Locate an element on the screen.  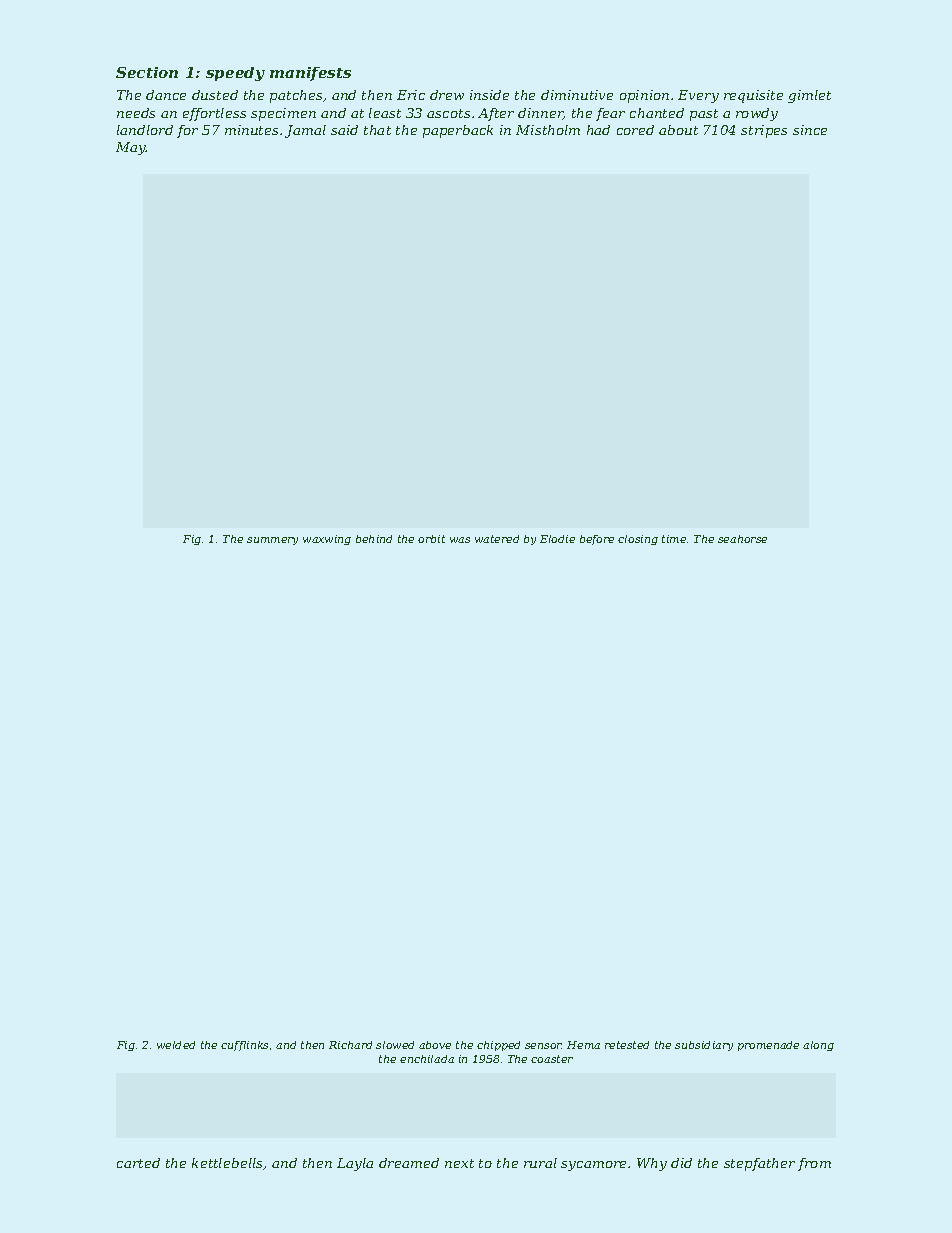
landlord is located at coordinates (145, 130).
